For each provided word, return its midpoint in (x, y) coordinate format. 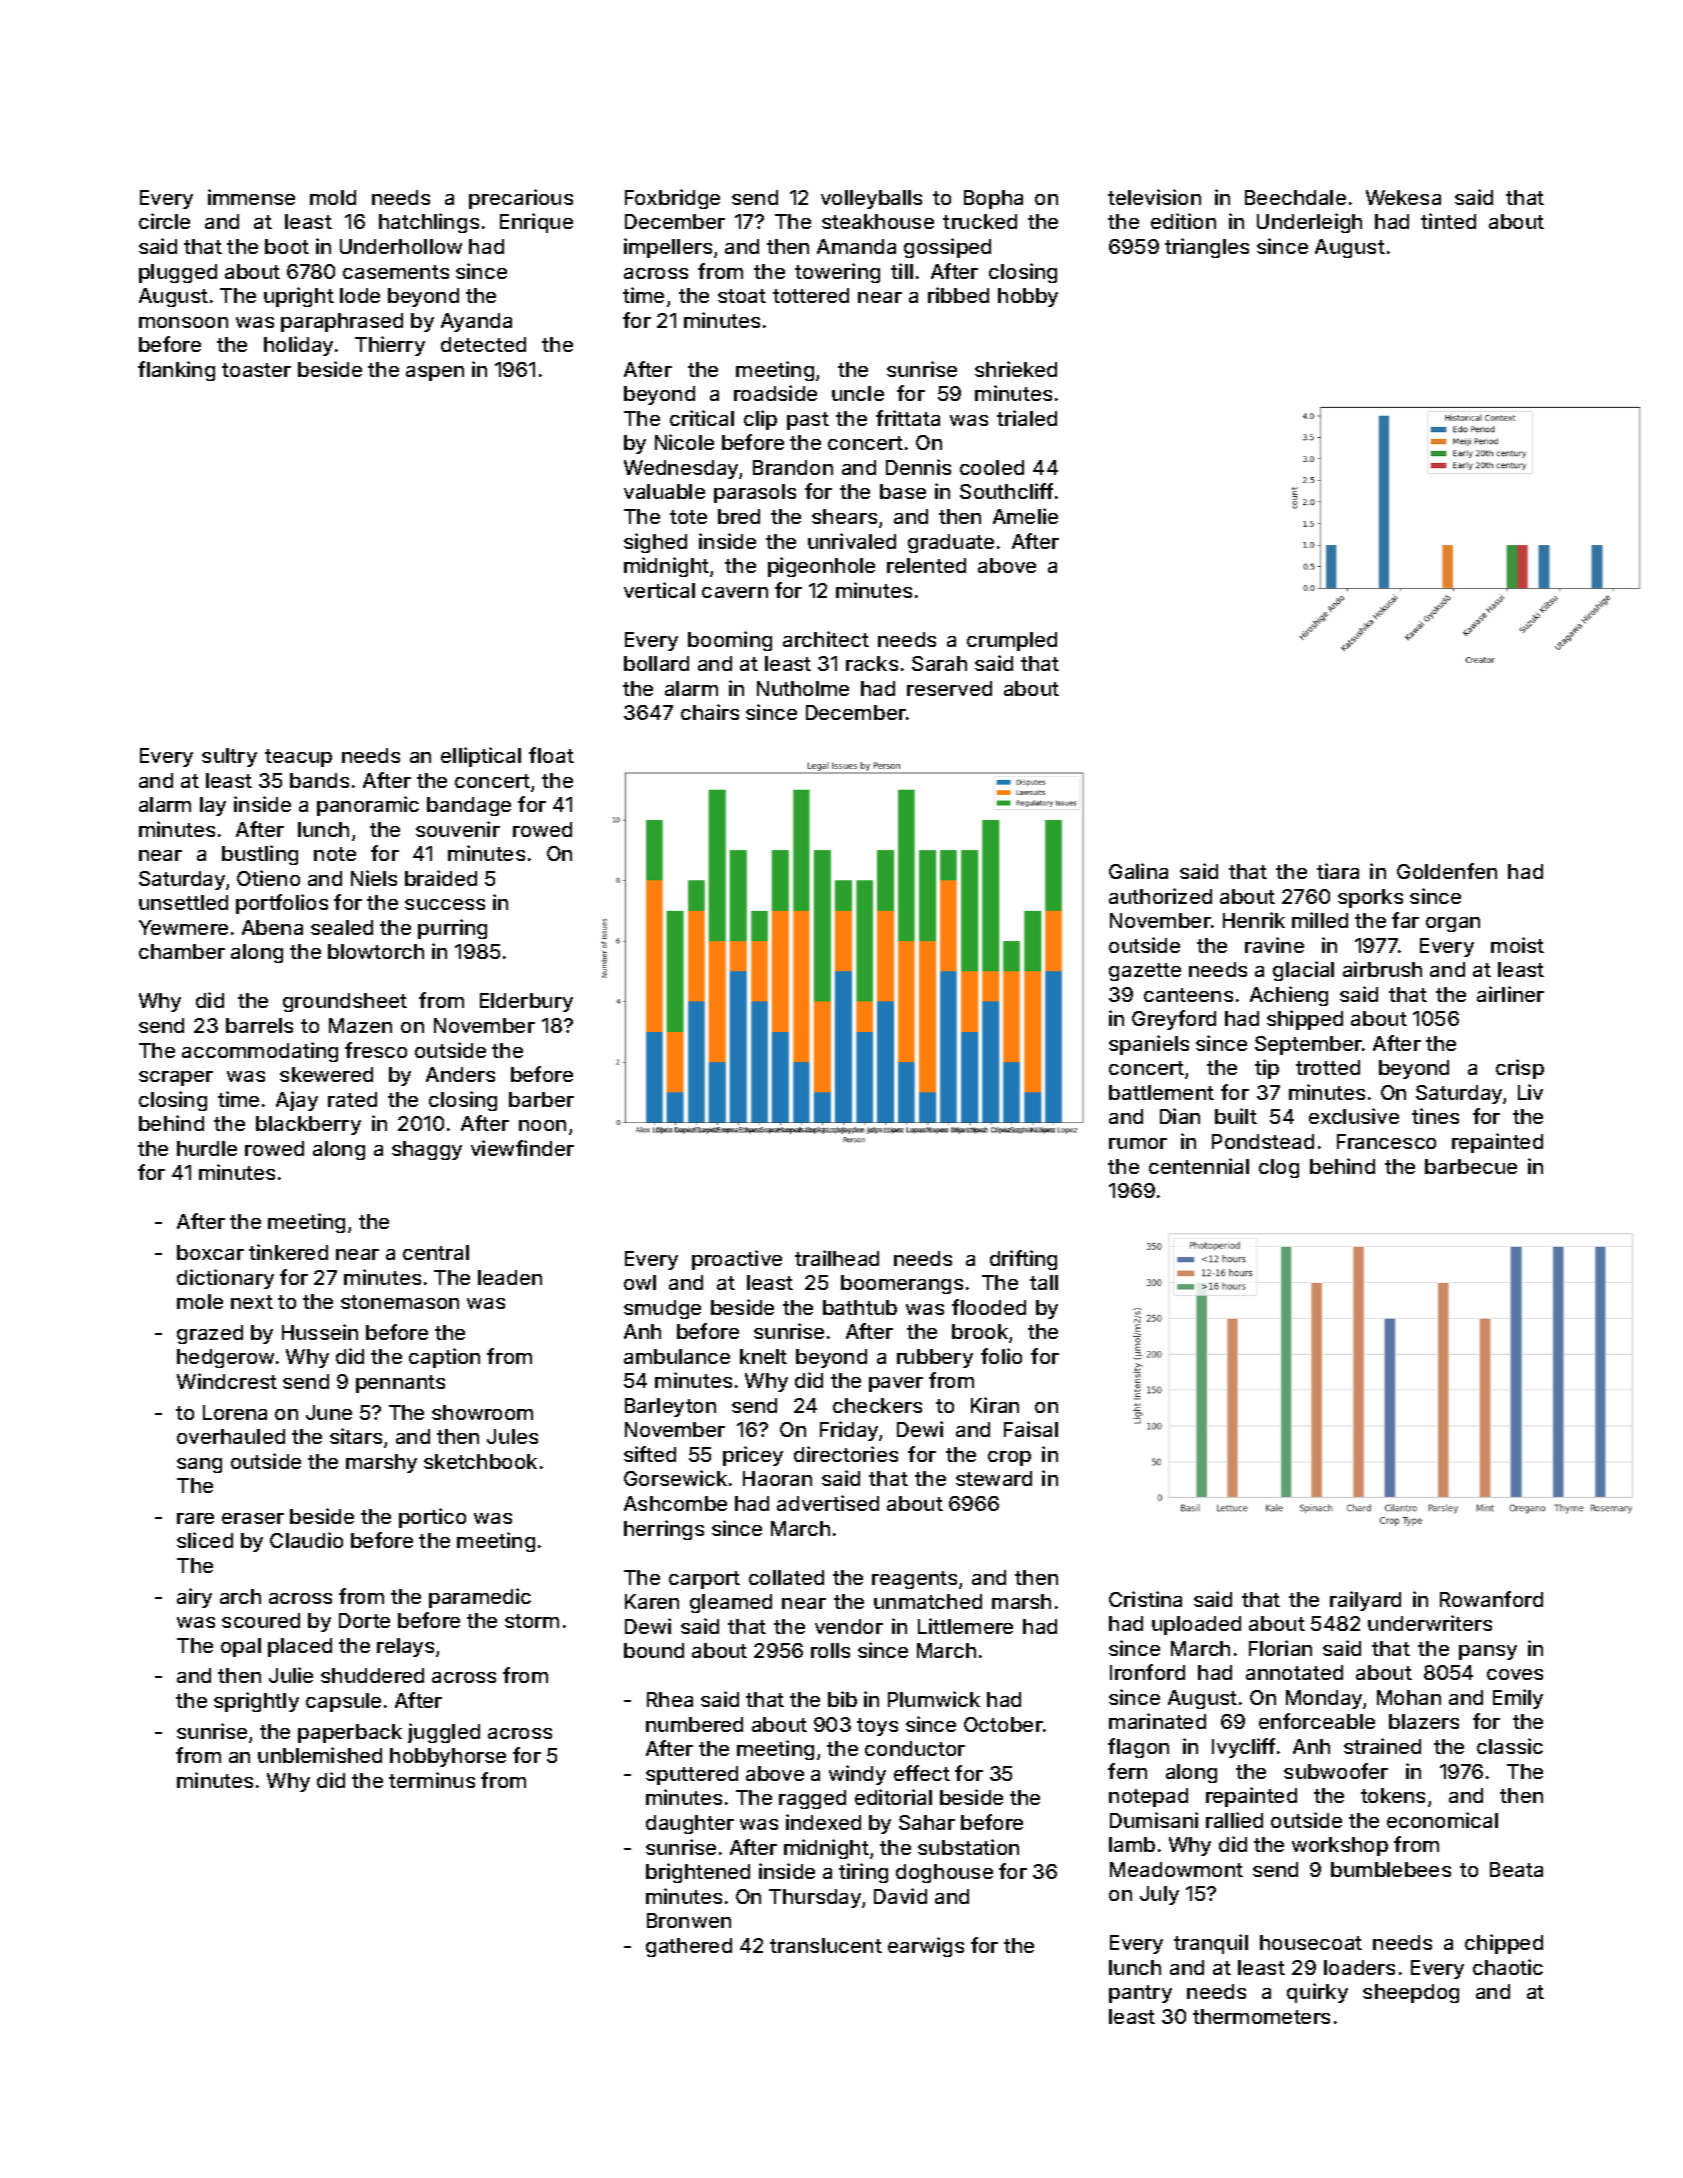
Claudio (306, 1540)
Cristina (1145, 1599)
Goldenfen (1447, 871)
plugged (178, 273)
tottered (811, 295)
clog (1279, 1168)
